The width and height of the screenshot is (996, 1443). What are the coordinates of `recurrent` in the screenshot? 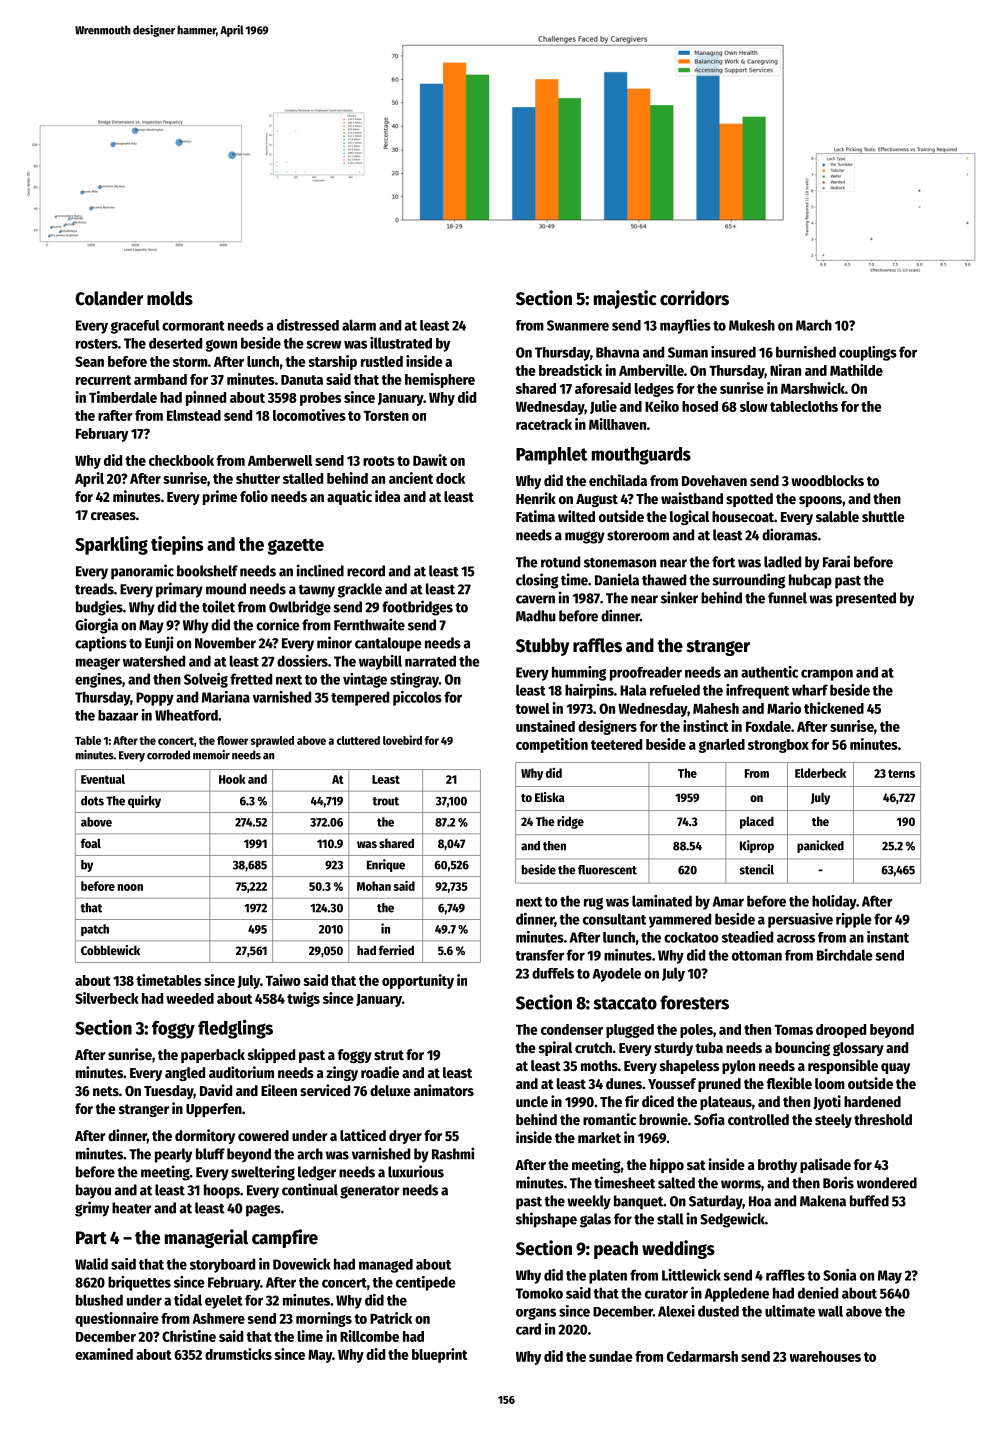 It's located at (103, 380).
